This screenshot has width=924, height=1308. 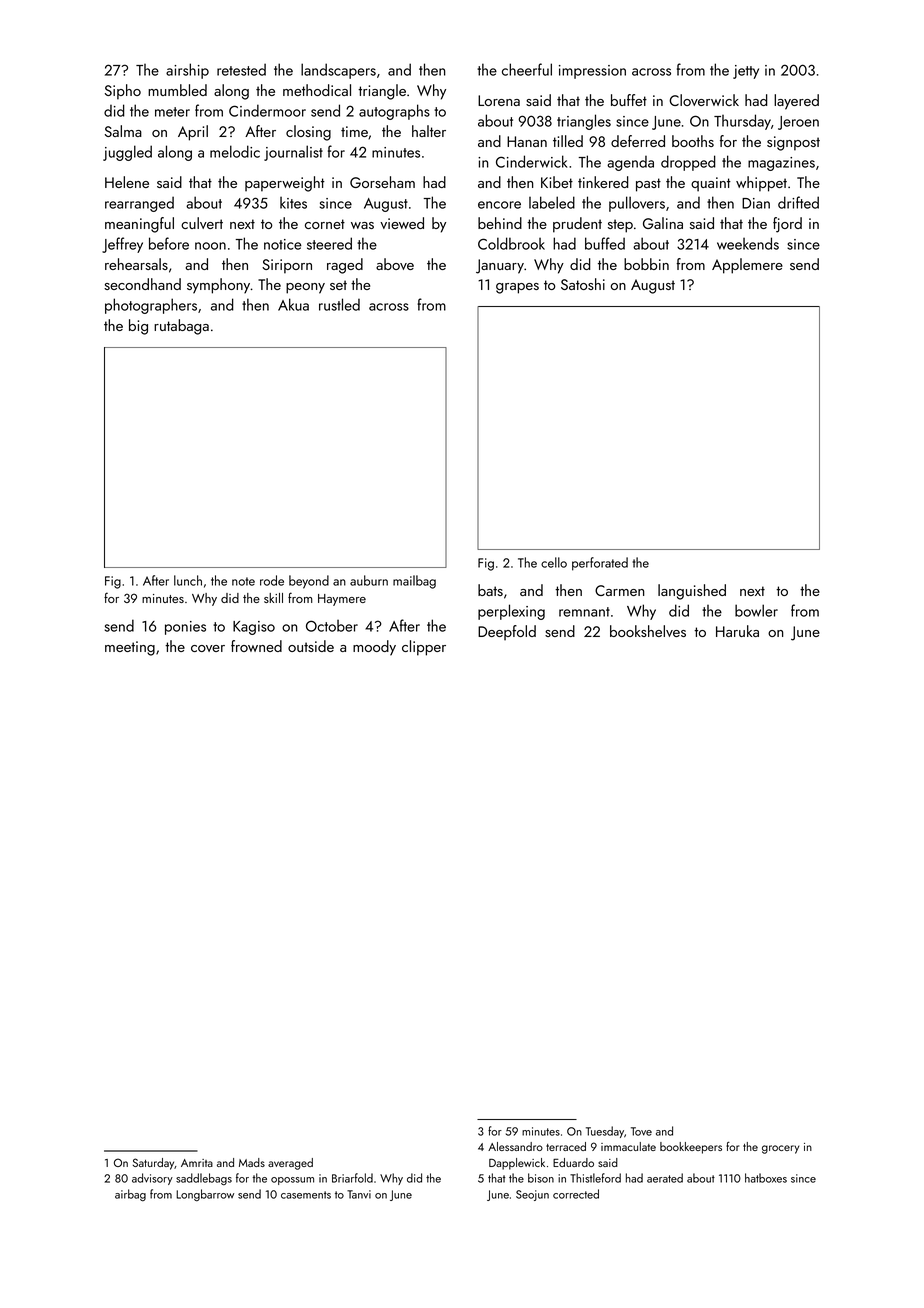 What do you see at coordinates (374, 648) in the screenshot?
I see `moody` at bounding box center [374, 648].
